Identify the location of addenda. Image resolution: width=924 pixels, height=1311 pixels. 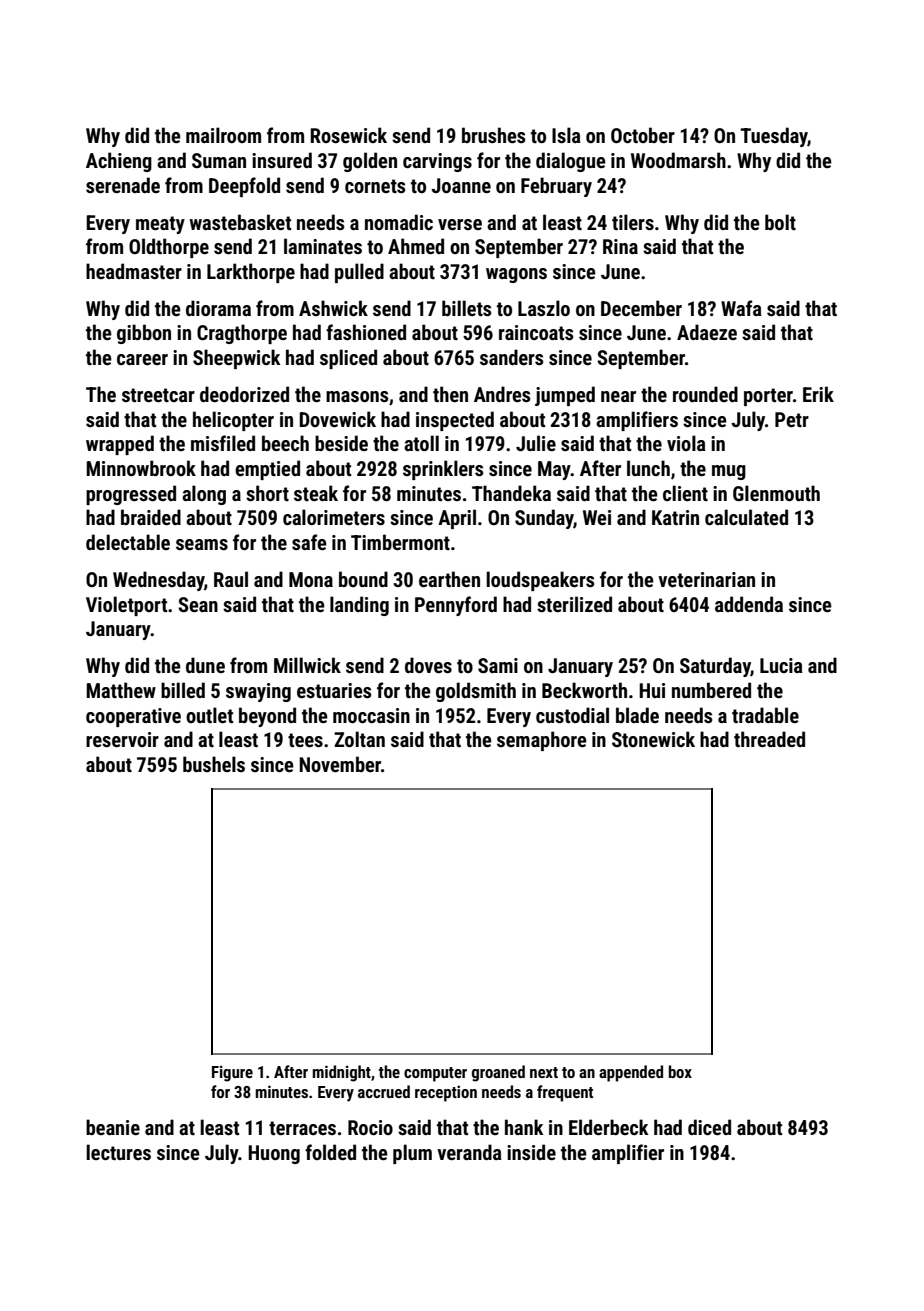
(749, 604).
